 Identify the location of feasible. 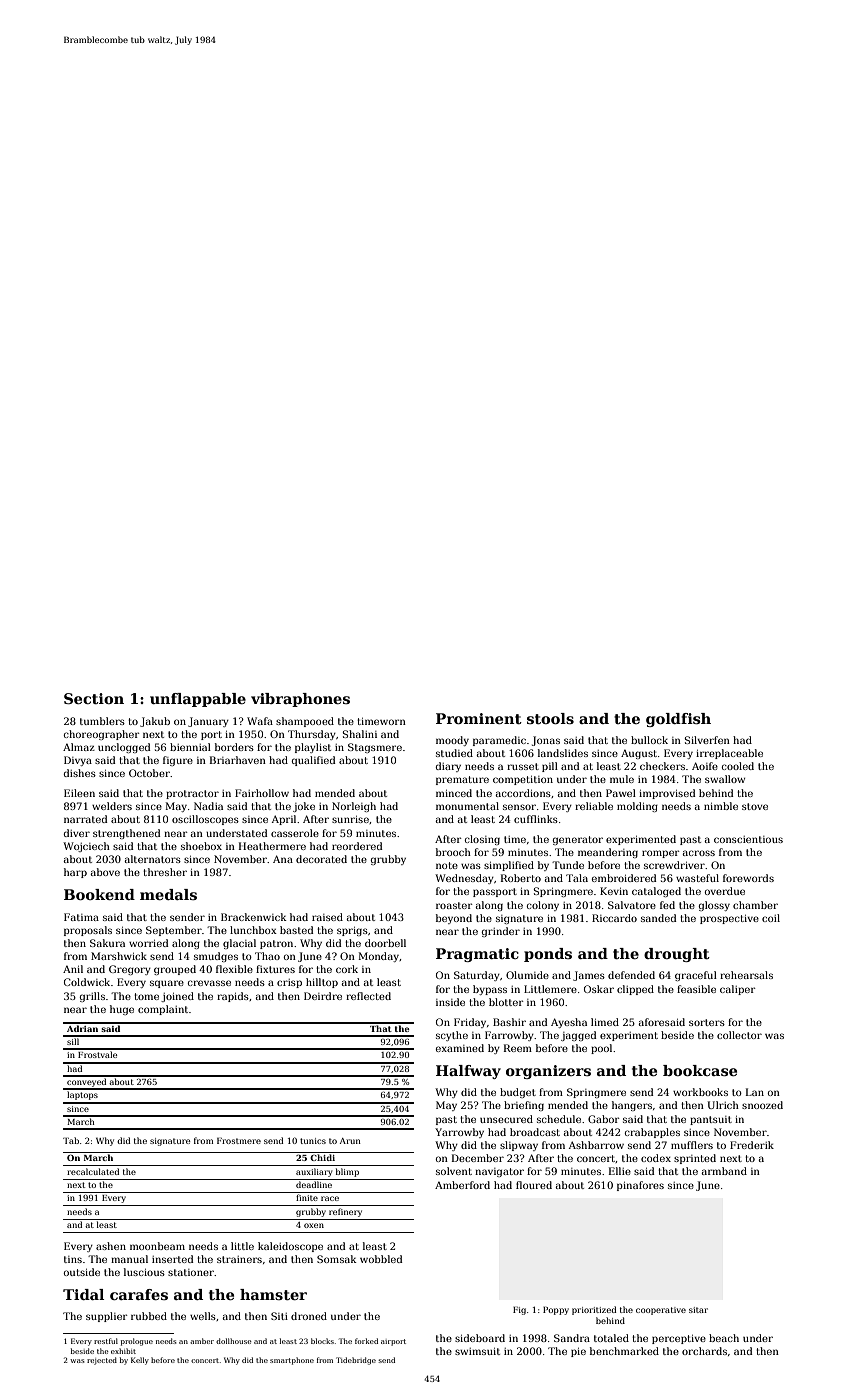
(696, 989).
